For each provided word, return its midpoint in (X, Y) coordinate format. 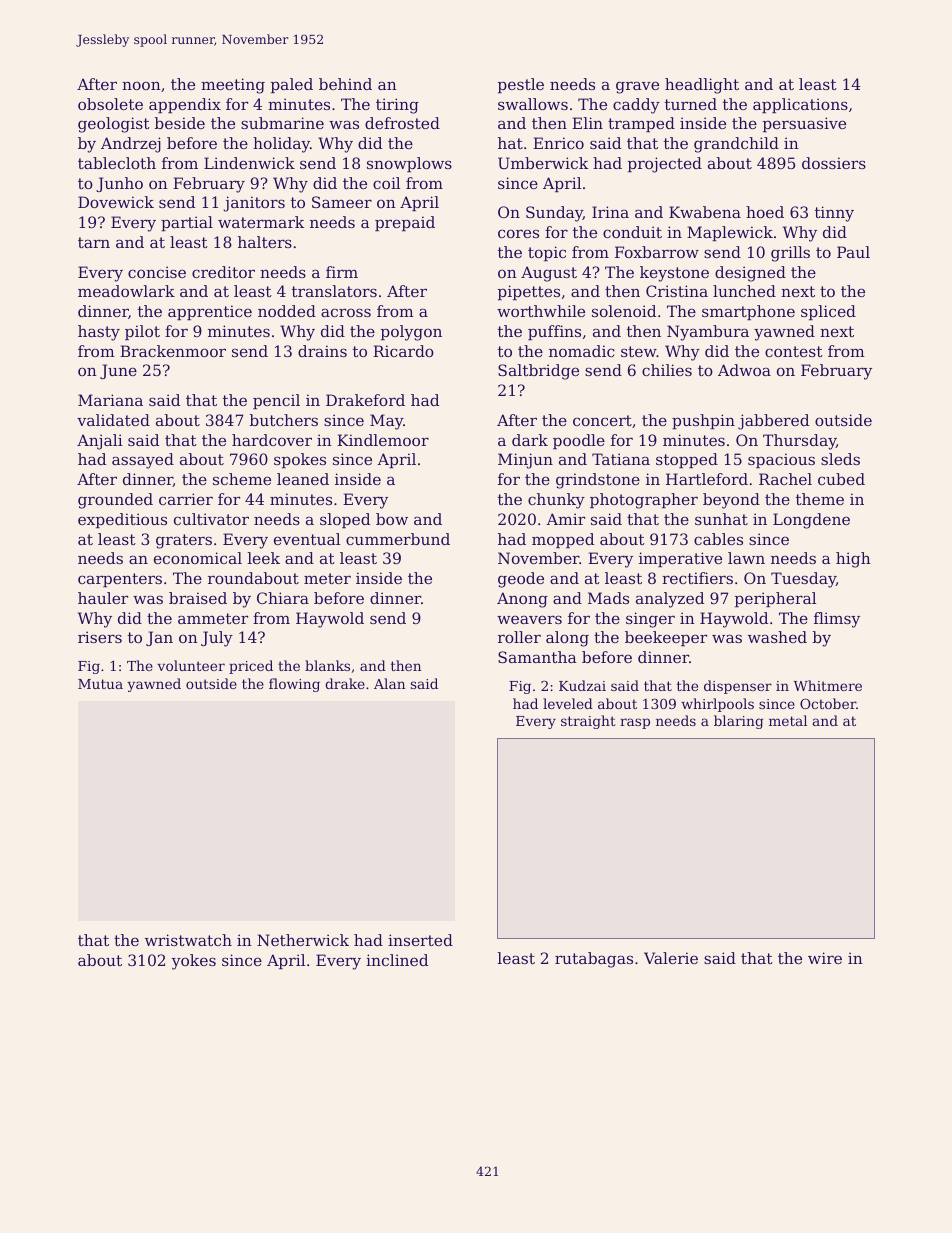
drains (322, 351)
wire (825, 958)
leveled (568, 703)
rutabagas (594, 960)
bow (392, 519)
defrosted (402, 123)
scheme (242, 479)
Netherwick (303, 940)
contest (794, 351)
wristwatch (188, 940)
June (118, 371)
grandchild (736, 145)
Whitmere (827, 685)
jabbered (773, 422)
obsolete (110, 104)
